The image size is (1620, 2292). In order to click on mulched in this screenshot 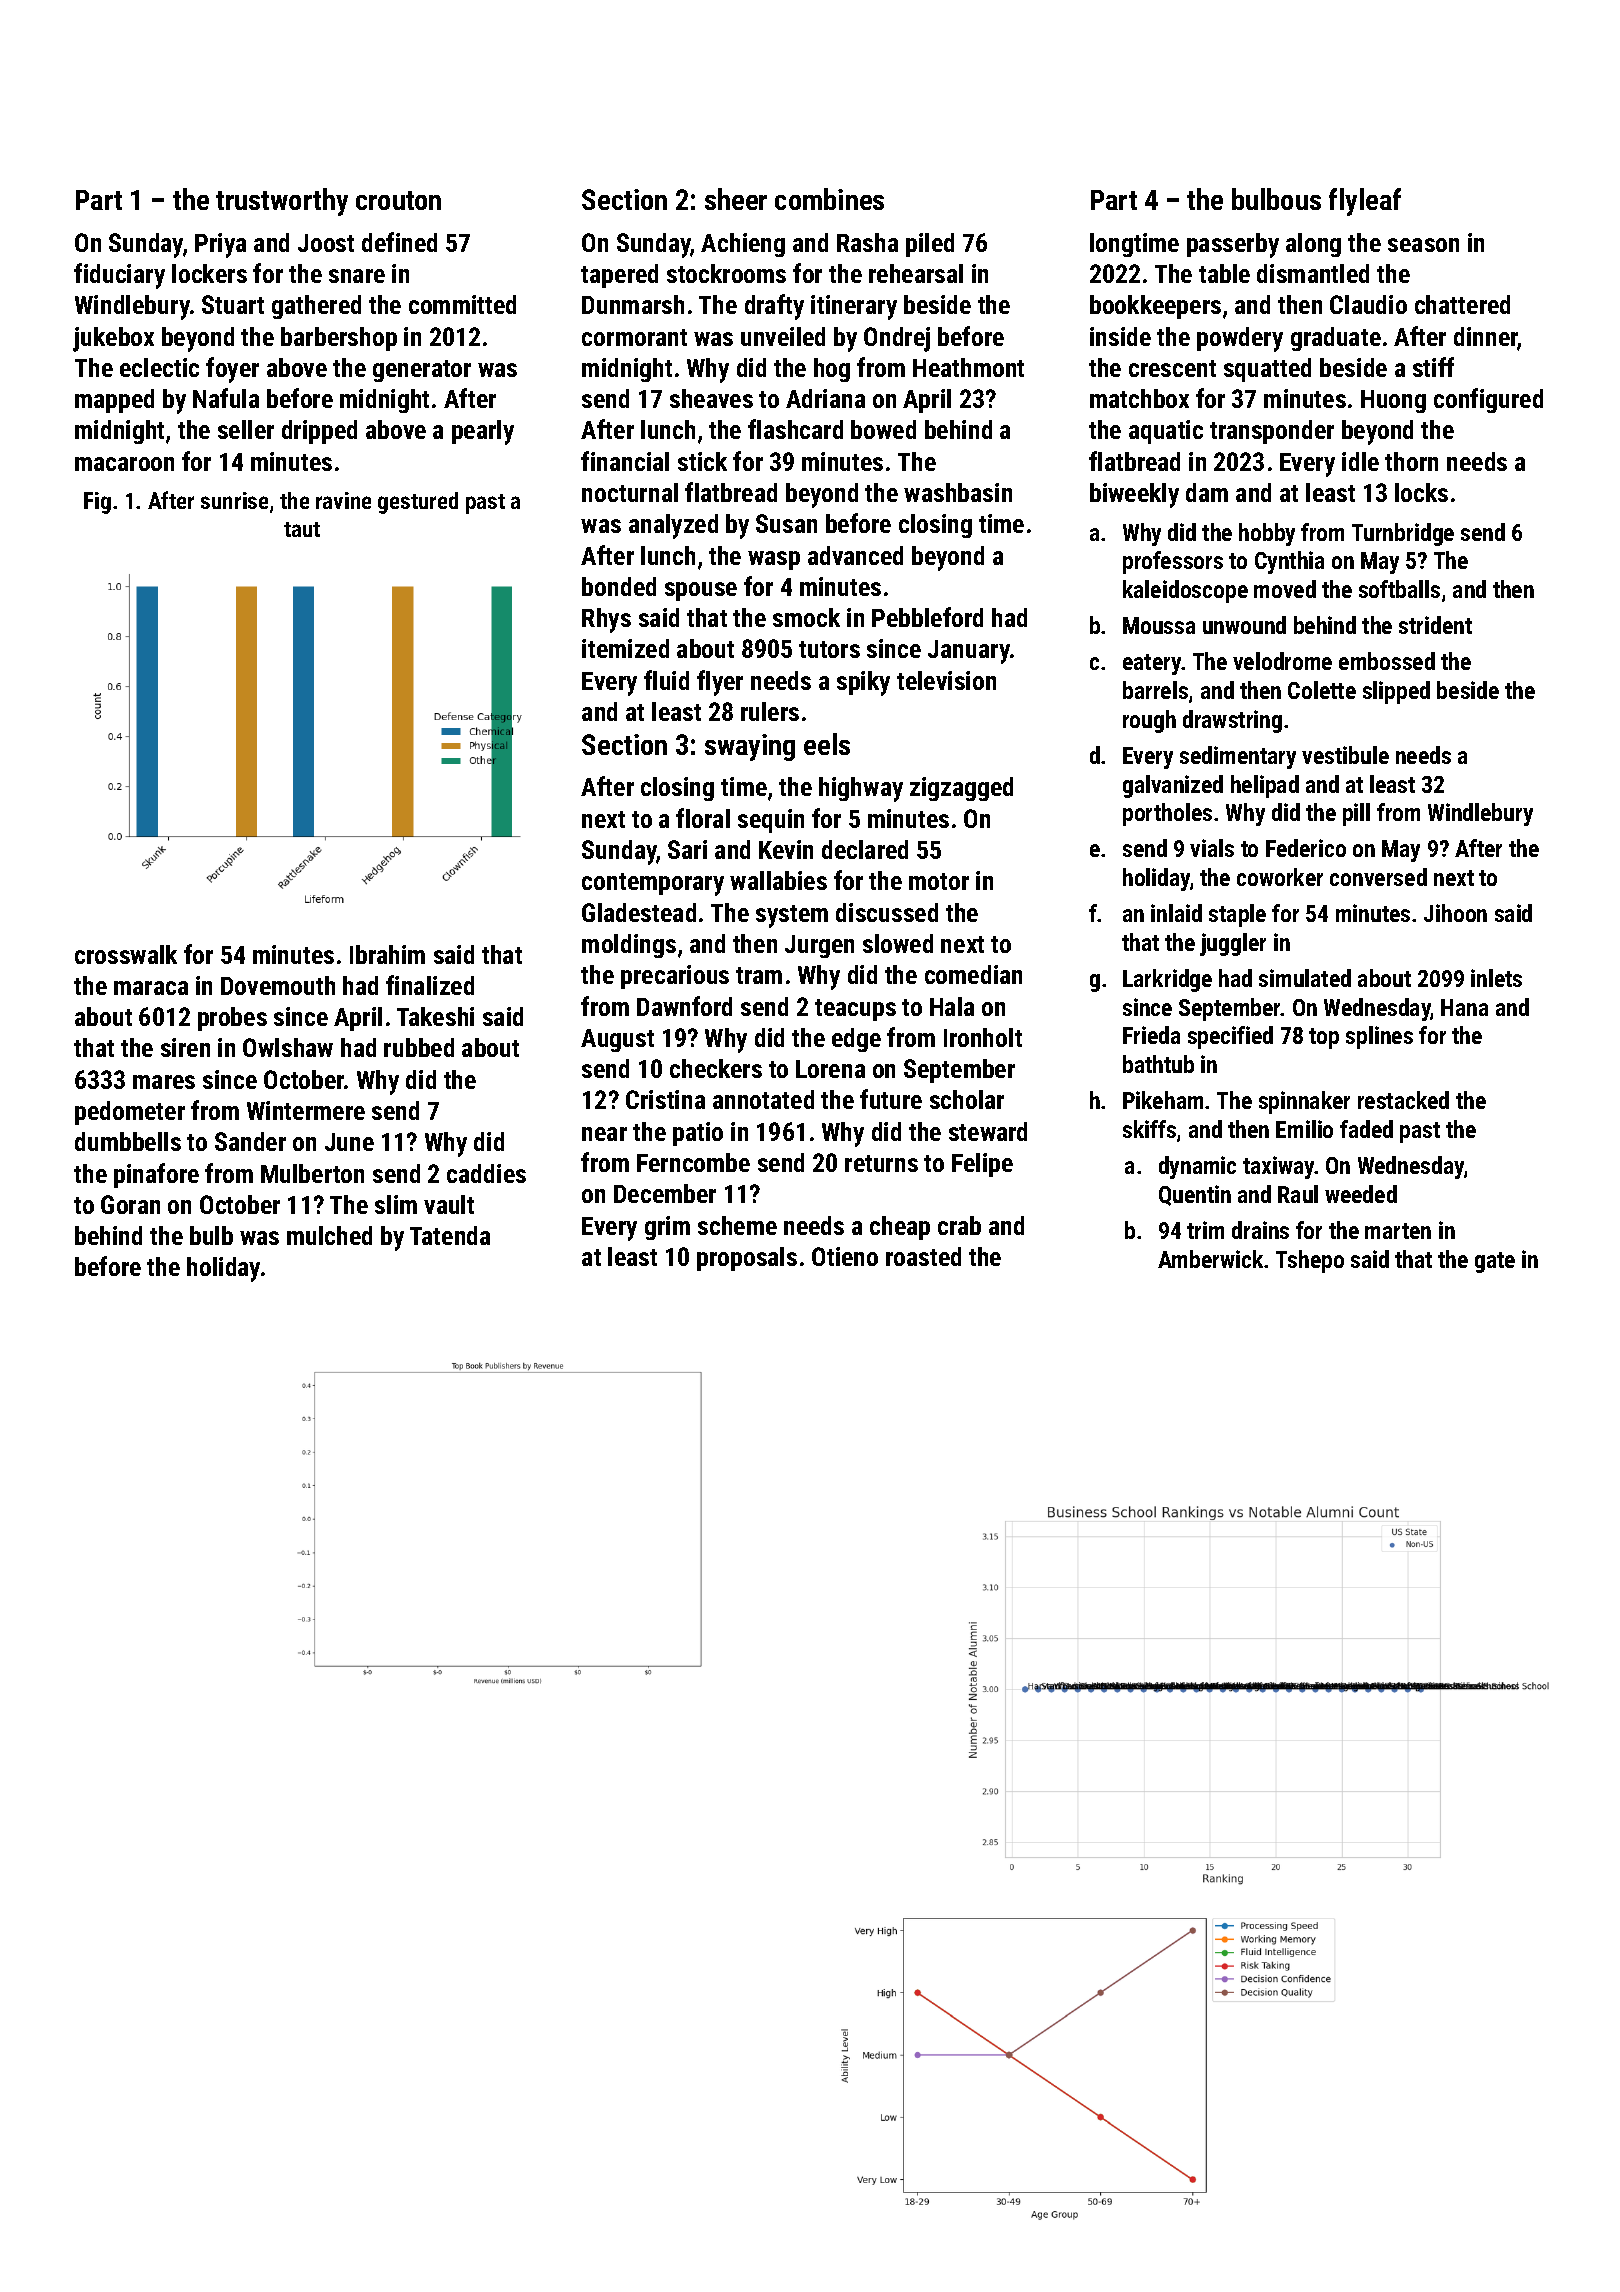, I will do `click(329, 1235)`.
